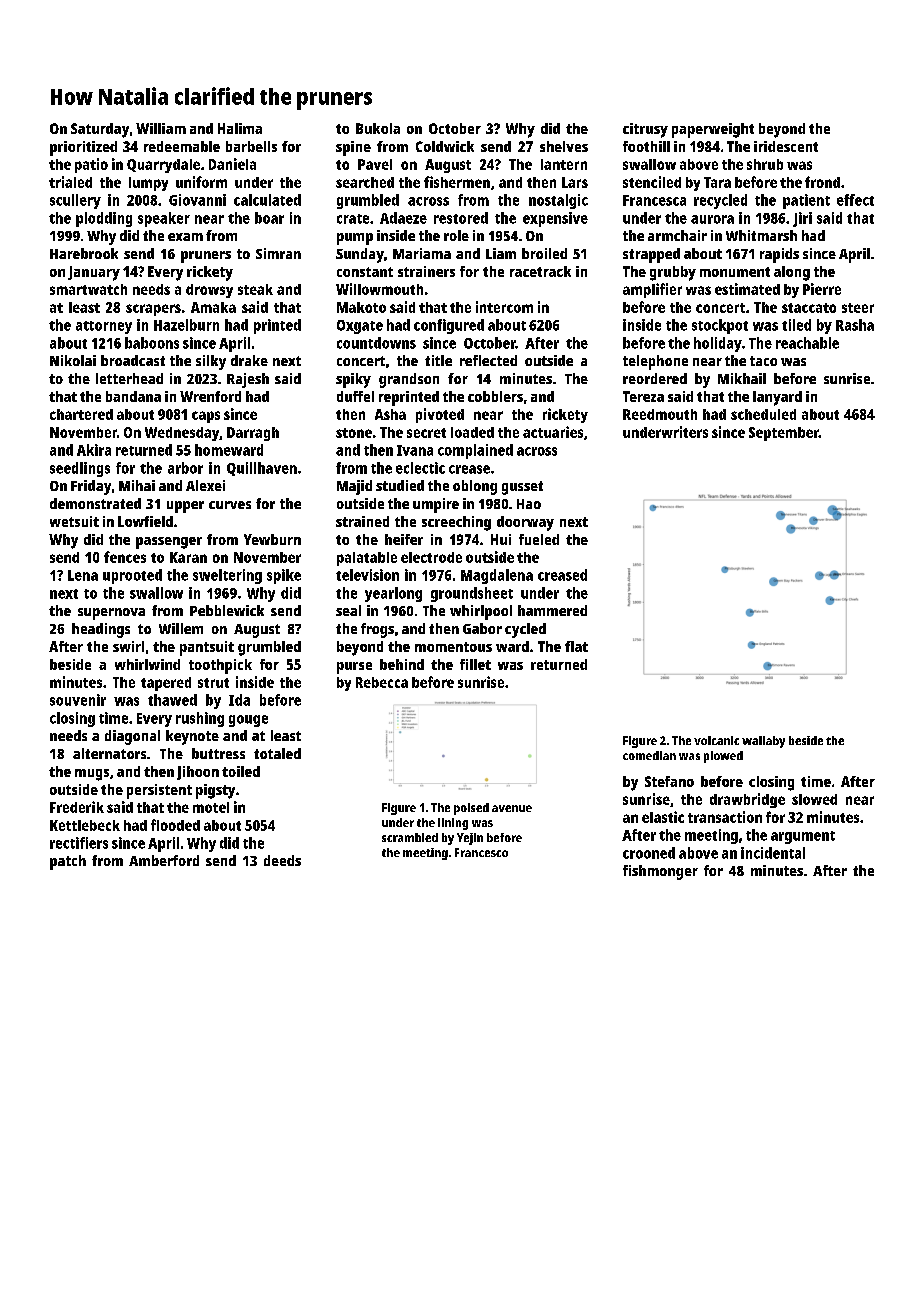 Image resolution: width=924 pixels, height=1308 pixels. What do you see at coordinates (651, 255) in the page?
I see `strapped` at bounding box center [651, 255].
